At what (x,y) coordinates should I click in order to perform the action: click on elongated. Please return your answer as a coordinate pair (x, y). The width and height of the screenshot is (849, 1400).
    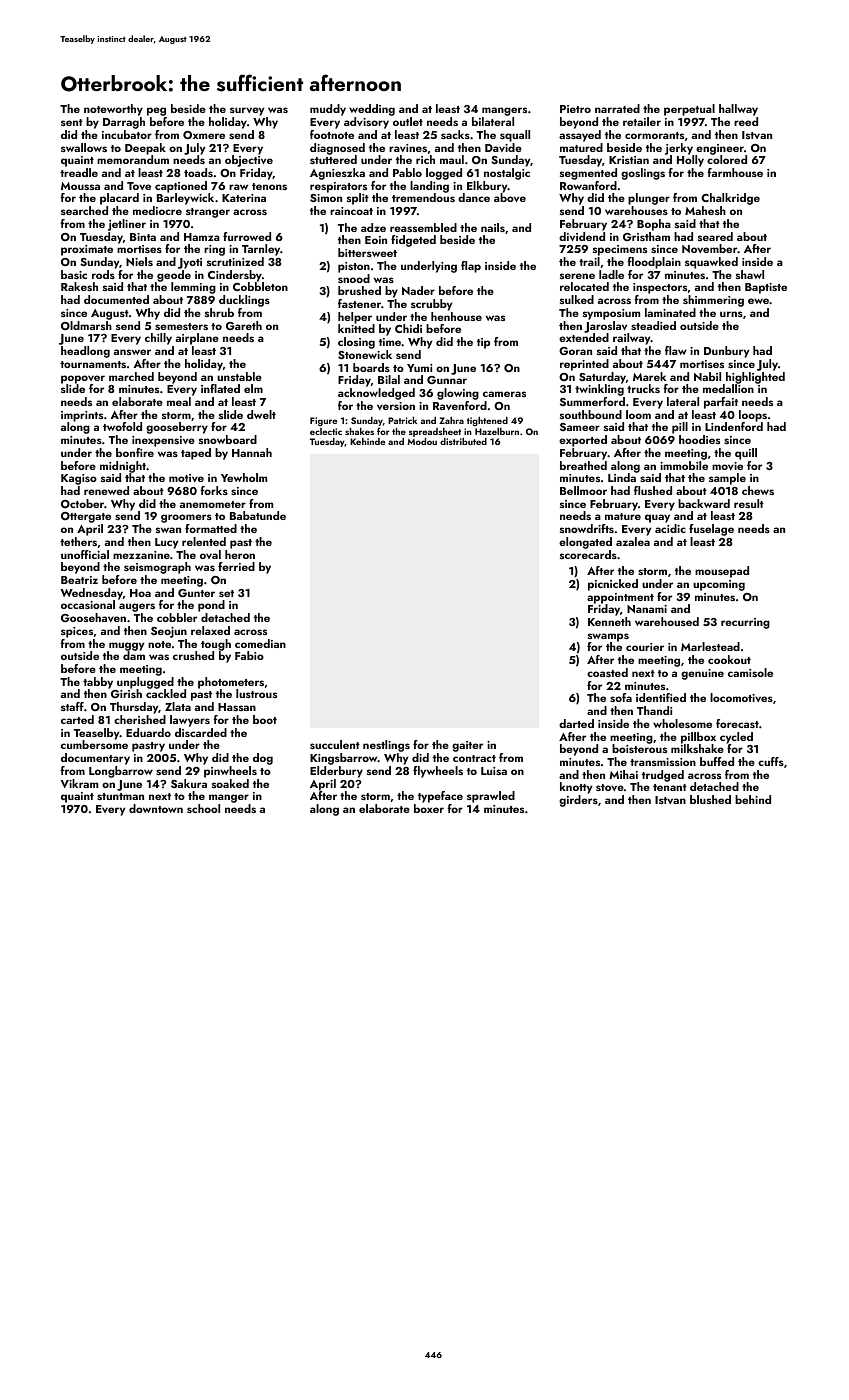
    Looking at the image, I should click on (585, 543).
